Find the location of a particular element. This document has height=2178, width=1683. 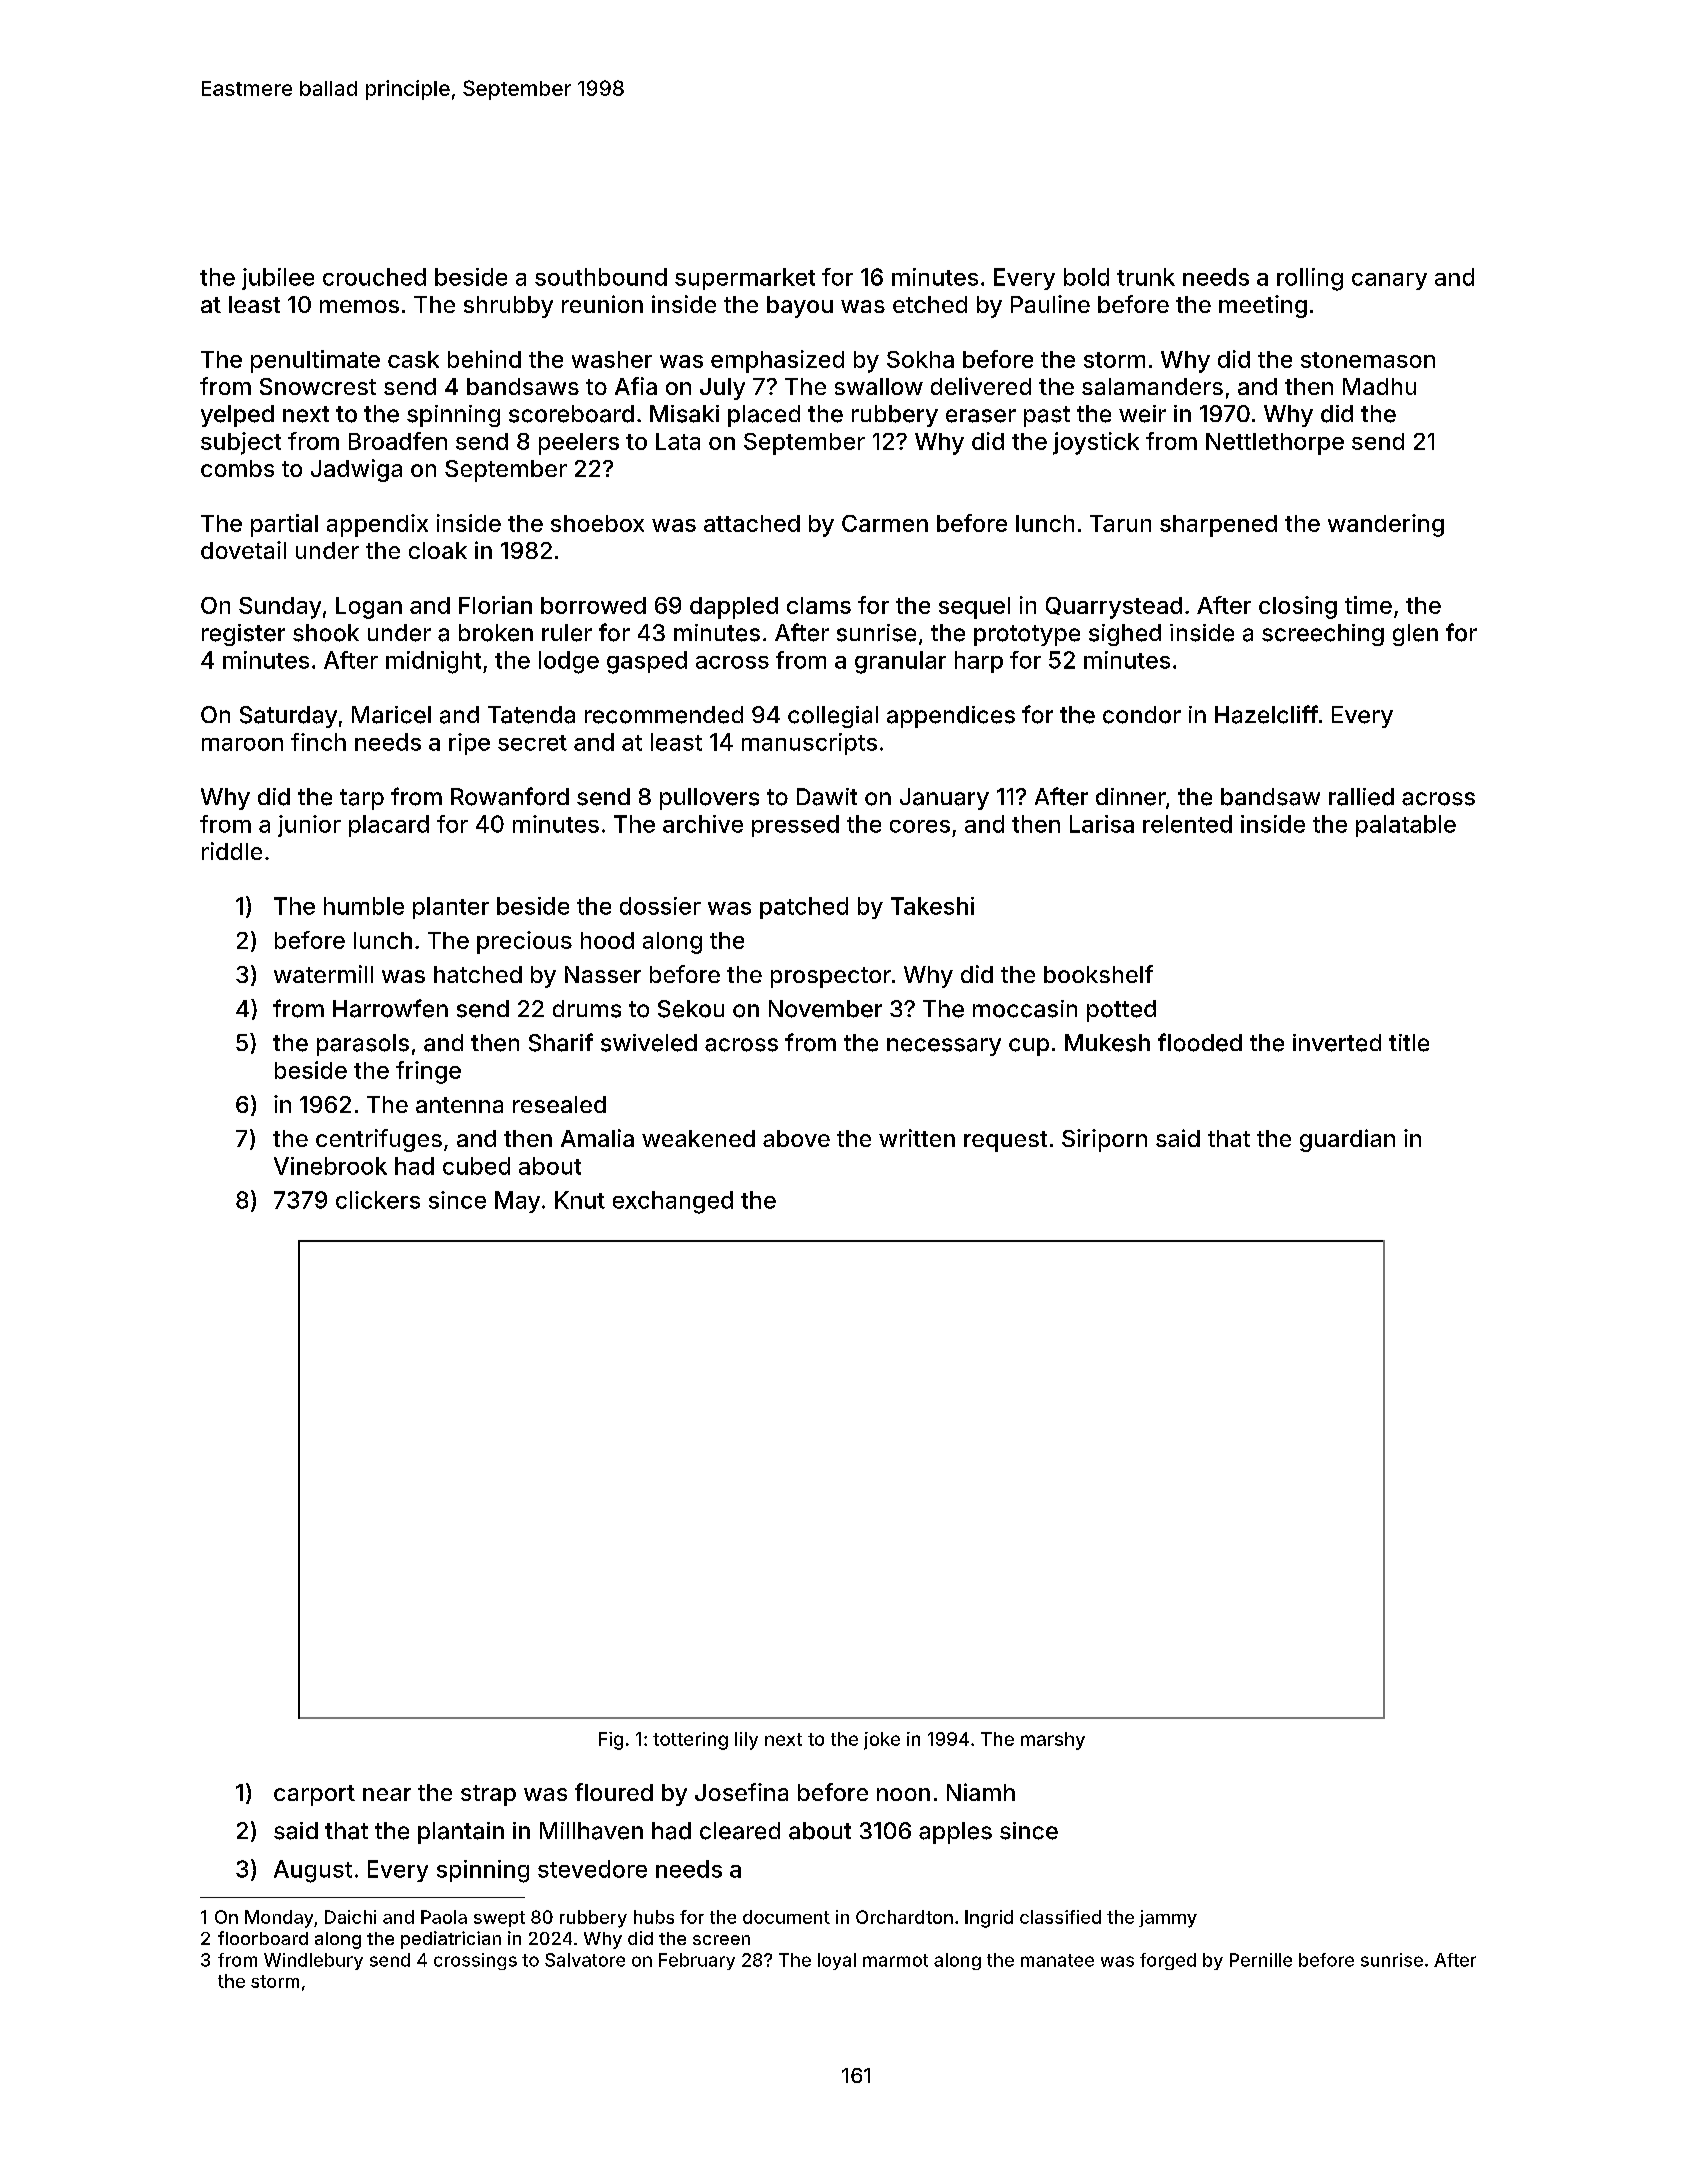

antenna is located at coordinates (459, 1105).
